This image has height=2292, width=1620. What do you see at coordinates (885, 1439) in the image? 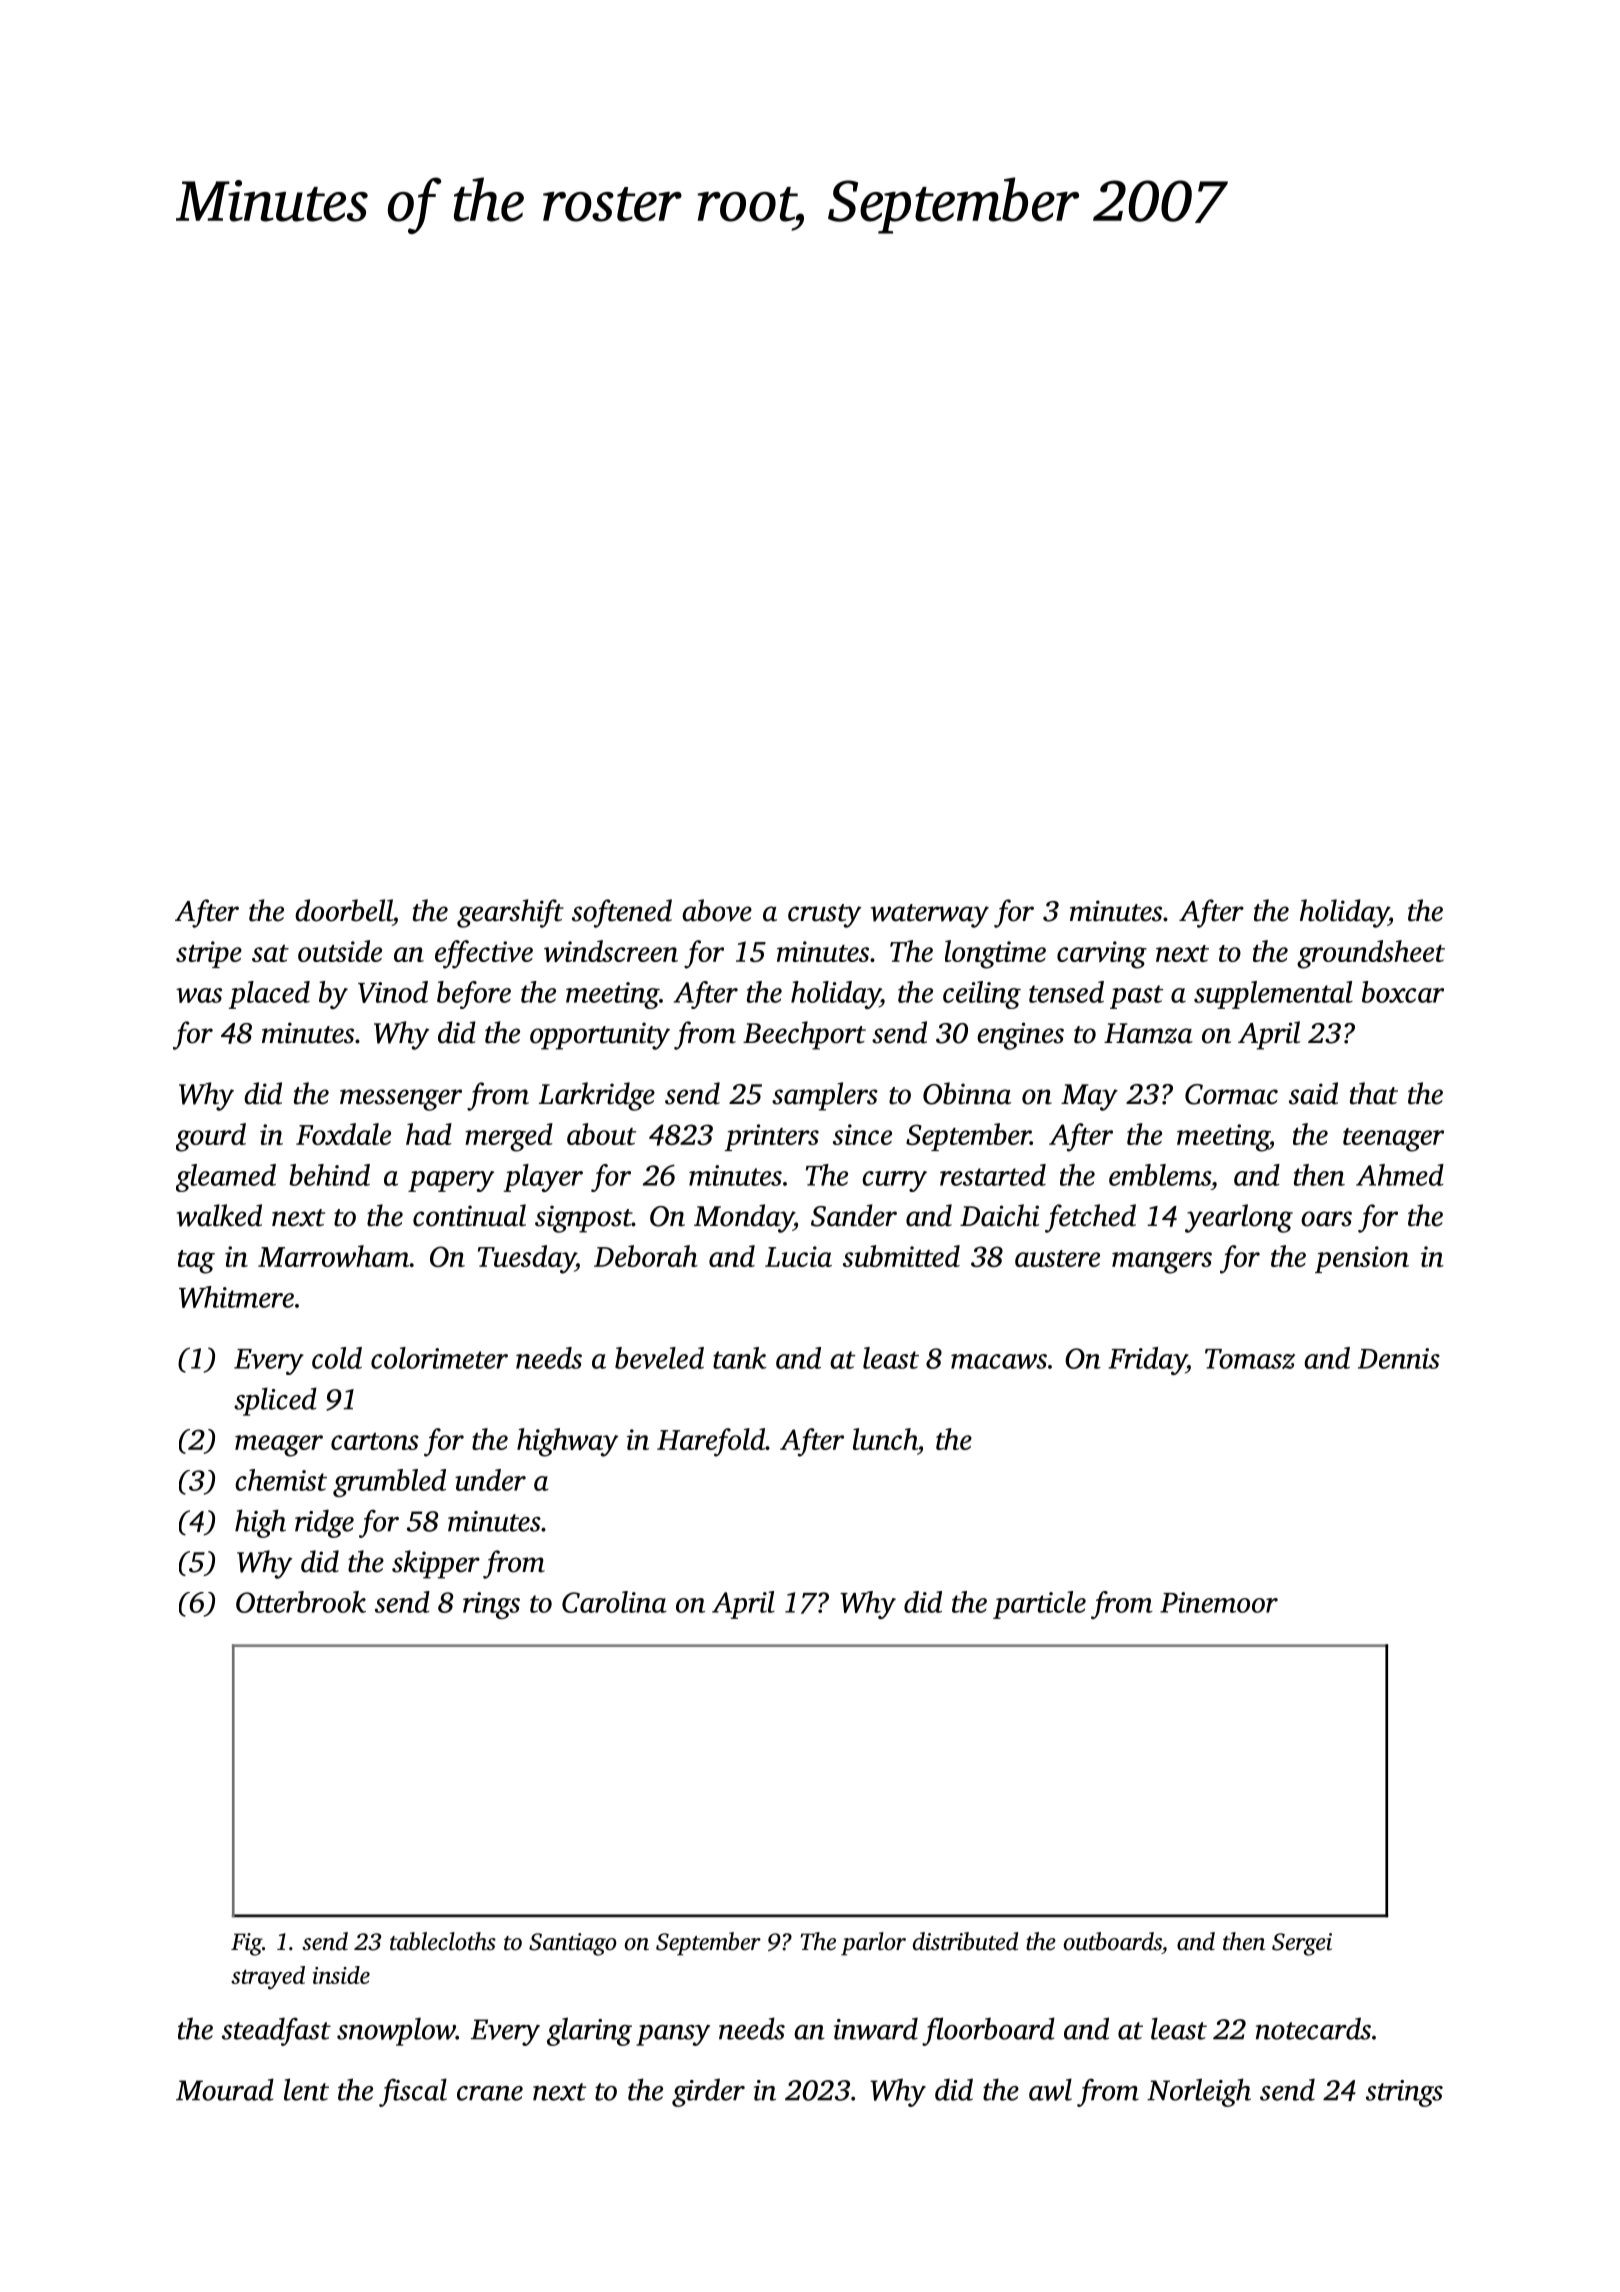
I see `lunch` at bounding box center [885, 1439].
